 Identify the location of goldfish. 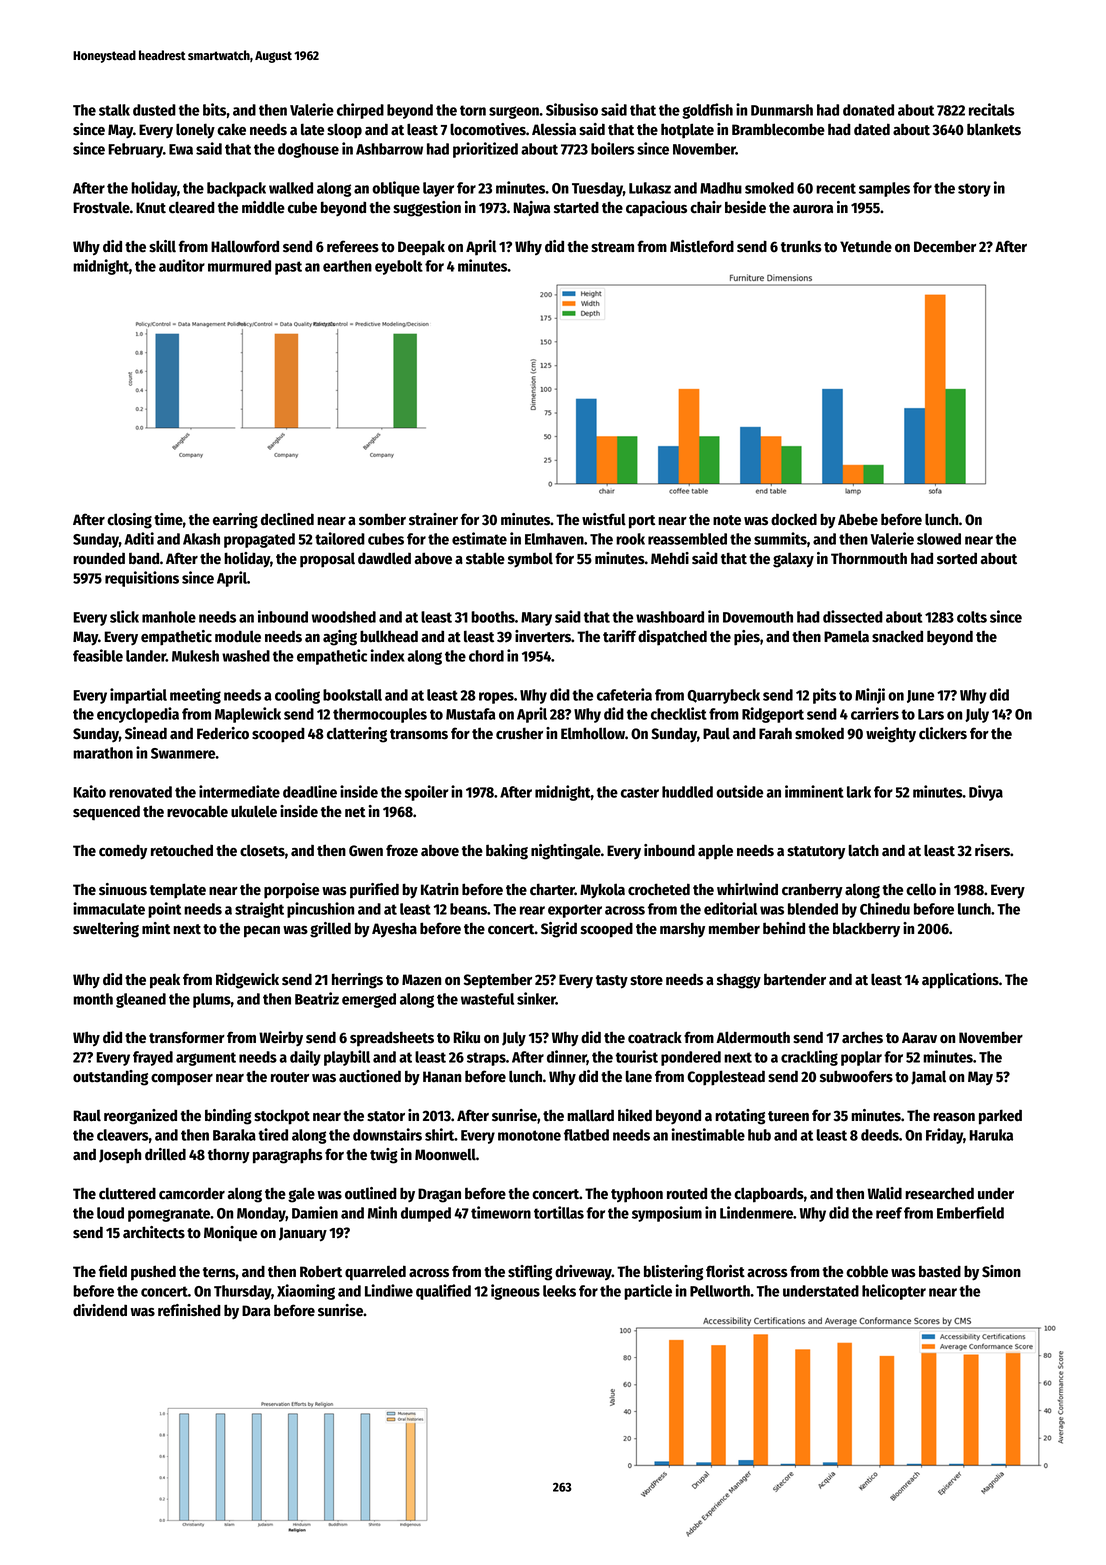
(707, 111).
